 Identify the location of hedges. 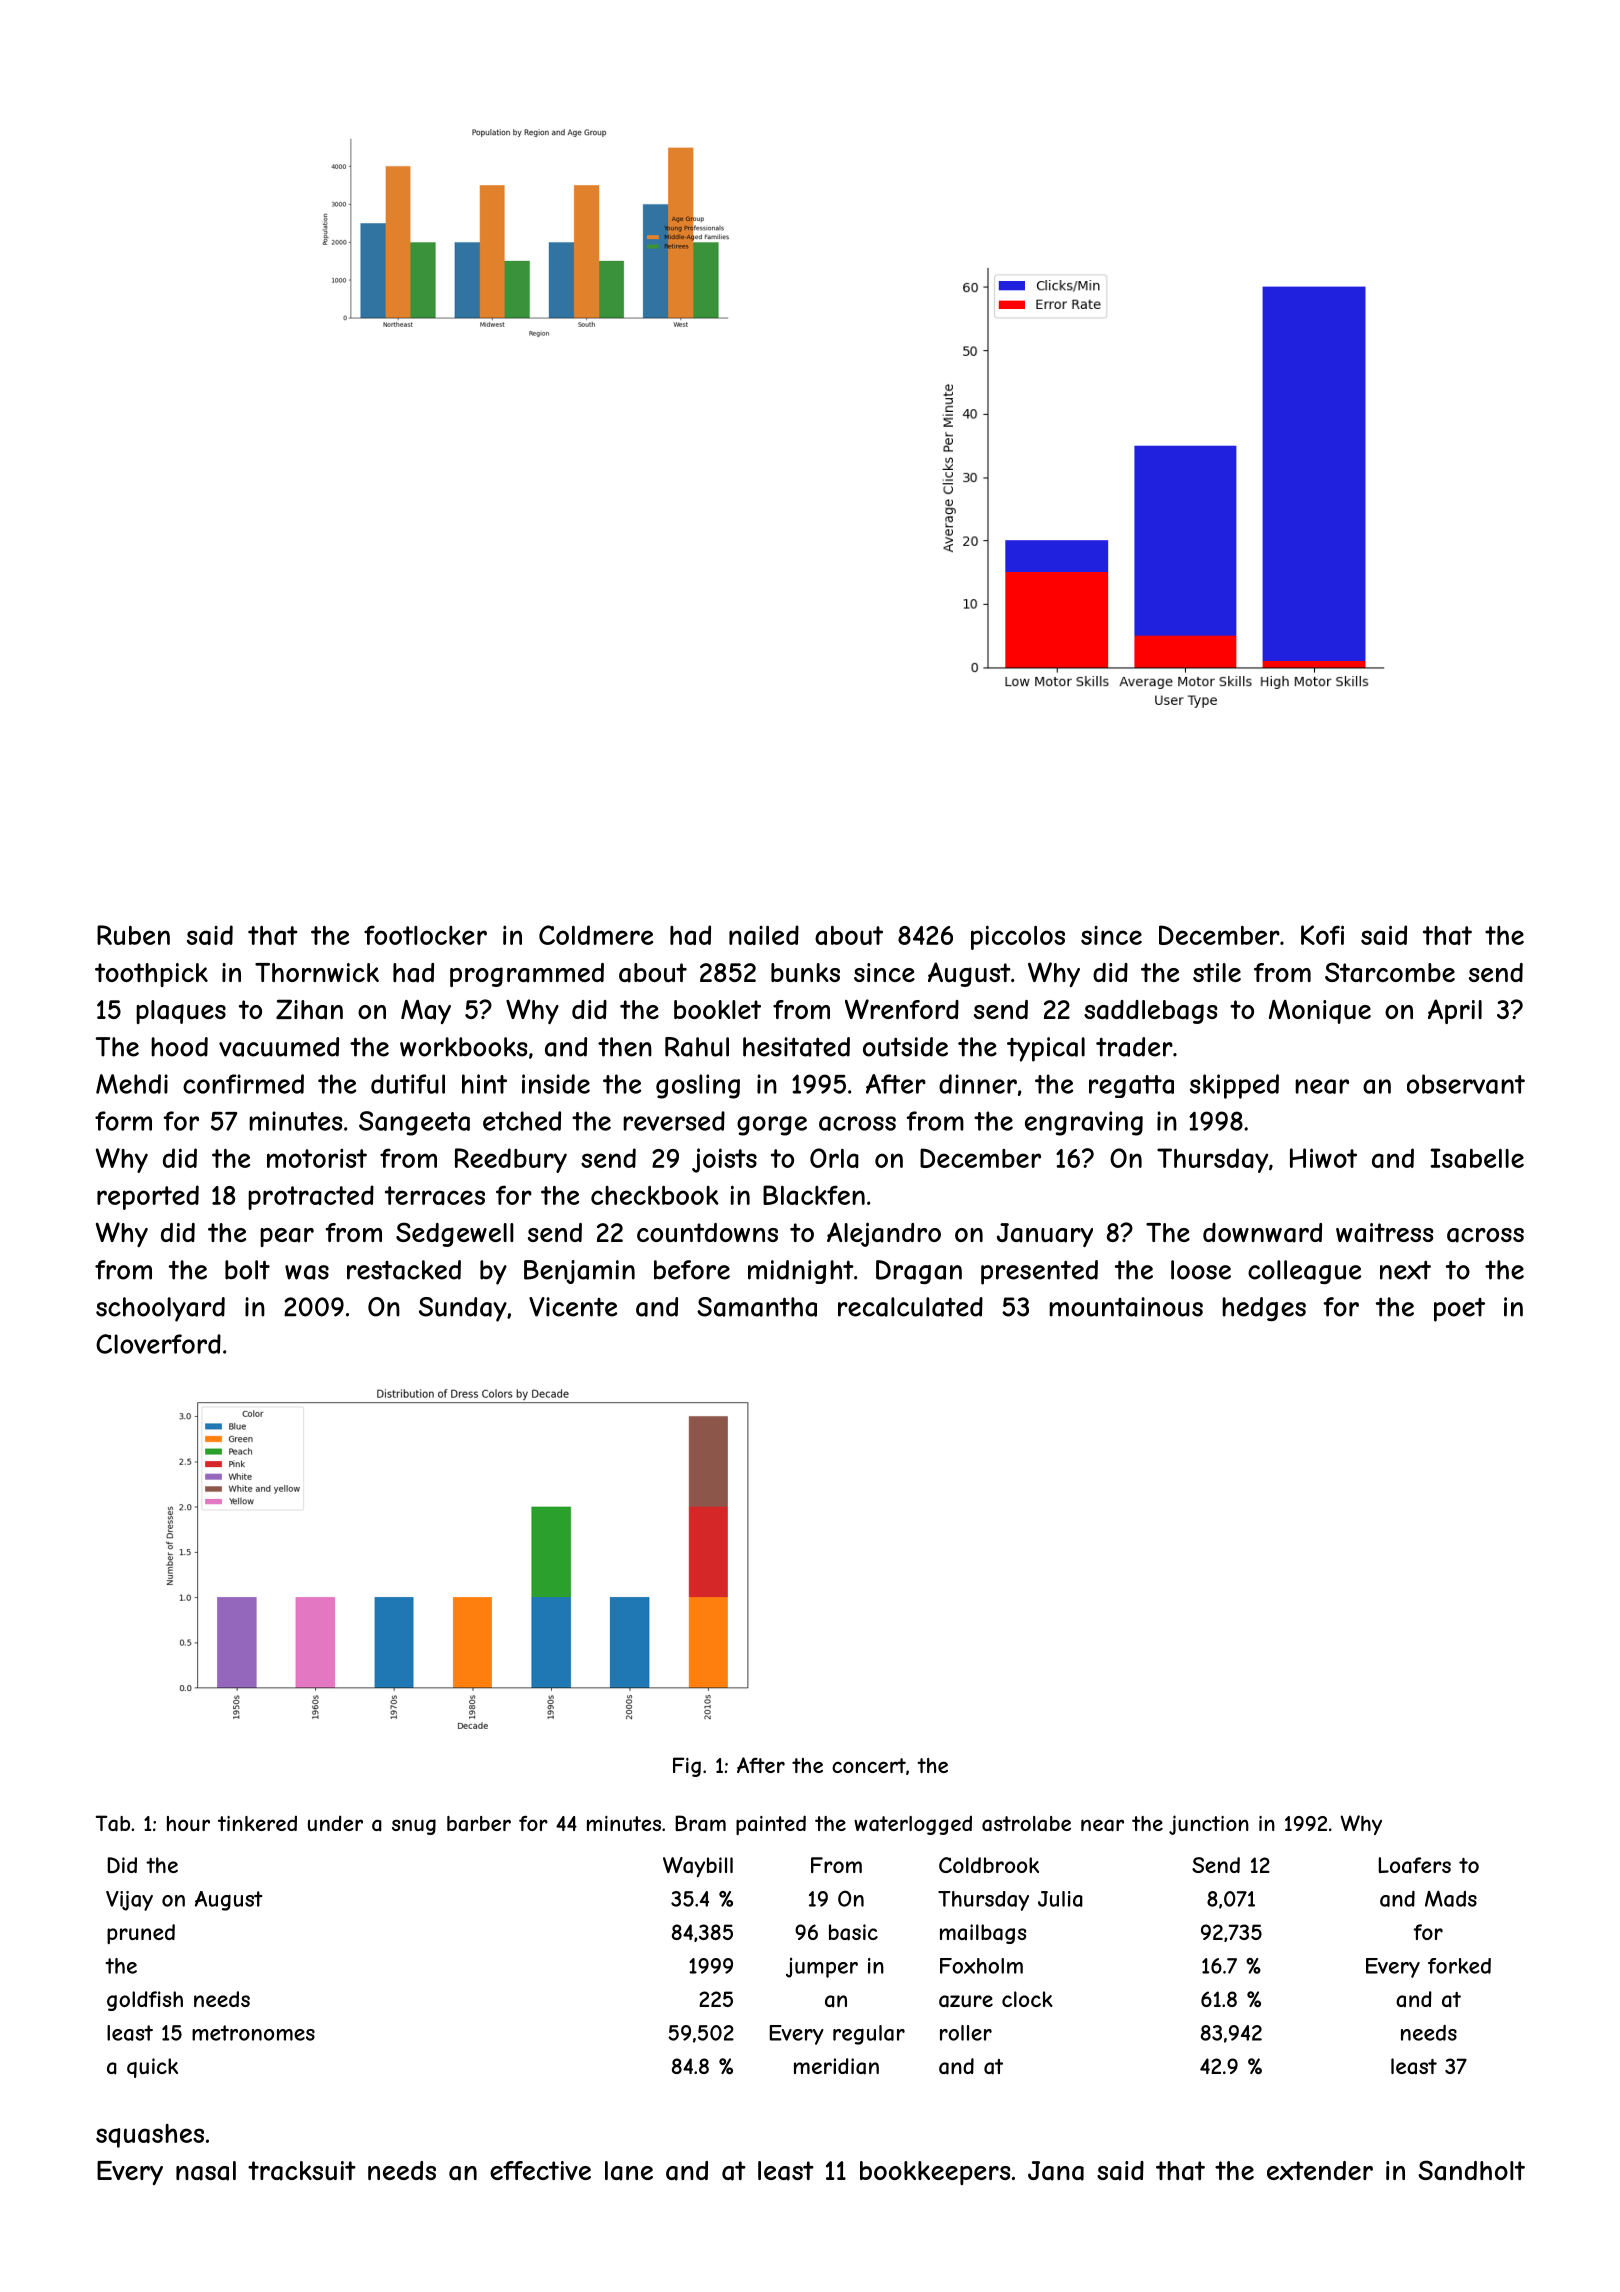
(1264, 1309).
